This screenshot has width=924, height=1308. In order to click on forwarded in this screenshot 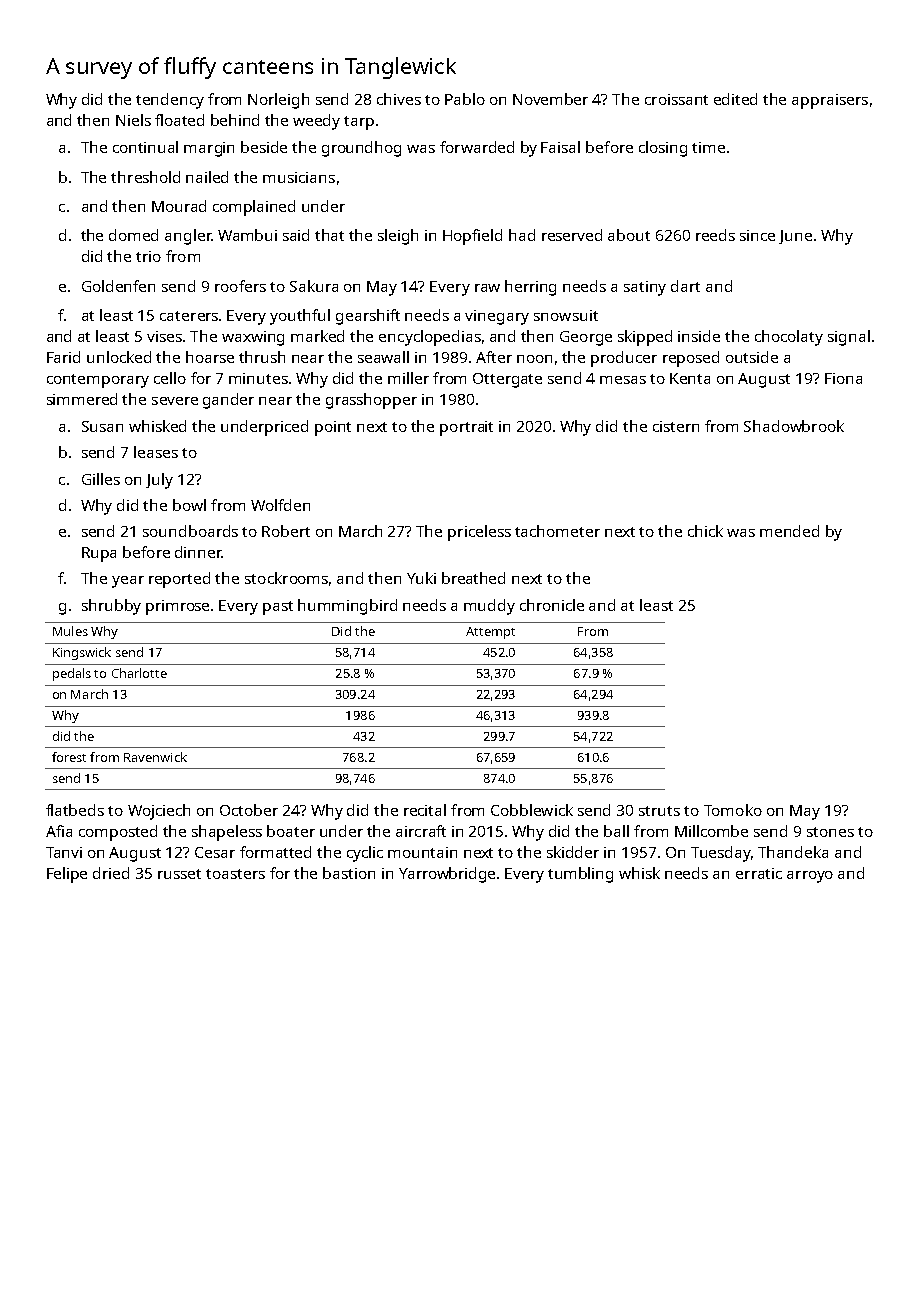, I will do `click(477, 147)`.
